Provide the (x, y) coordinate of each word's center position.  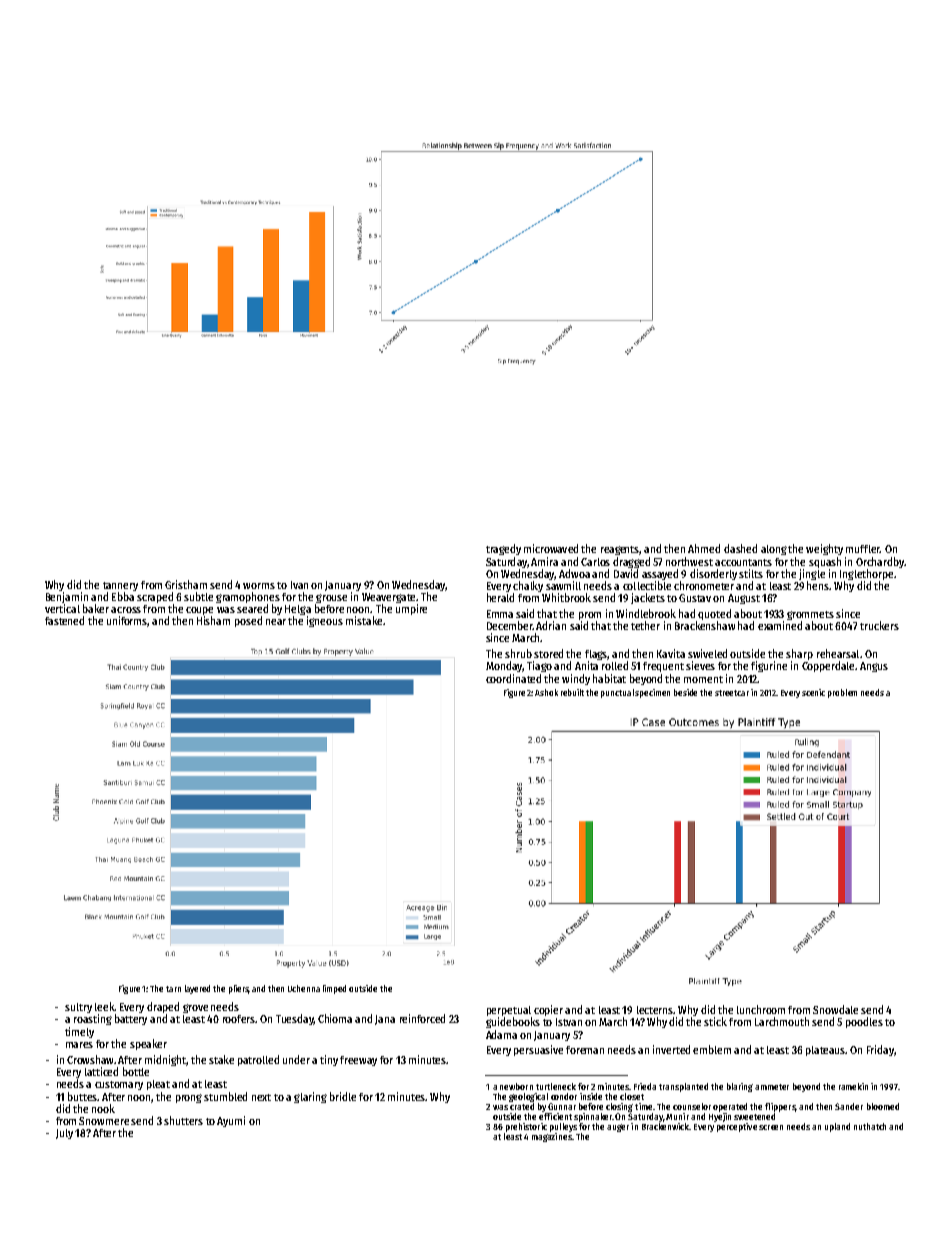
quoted (714, 614)
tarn (173, 989)
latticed (101, 1071)
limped (334, 989)
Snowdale (835, 1009)
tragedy (503, 549)
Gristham (186, 584)
